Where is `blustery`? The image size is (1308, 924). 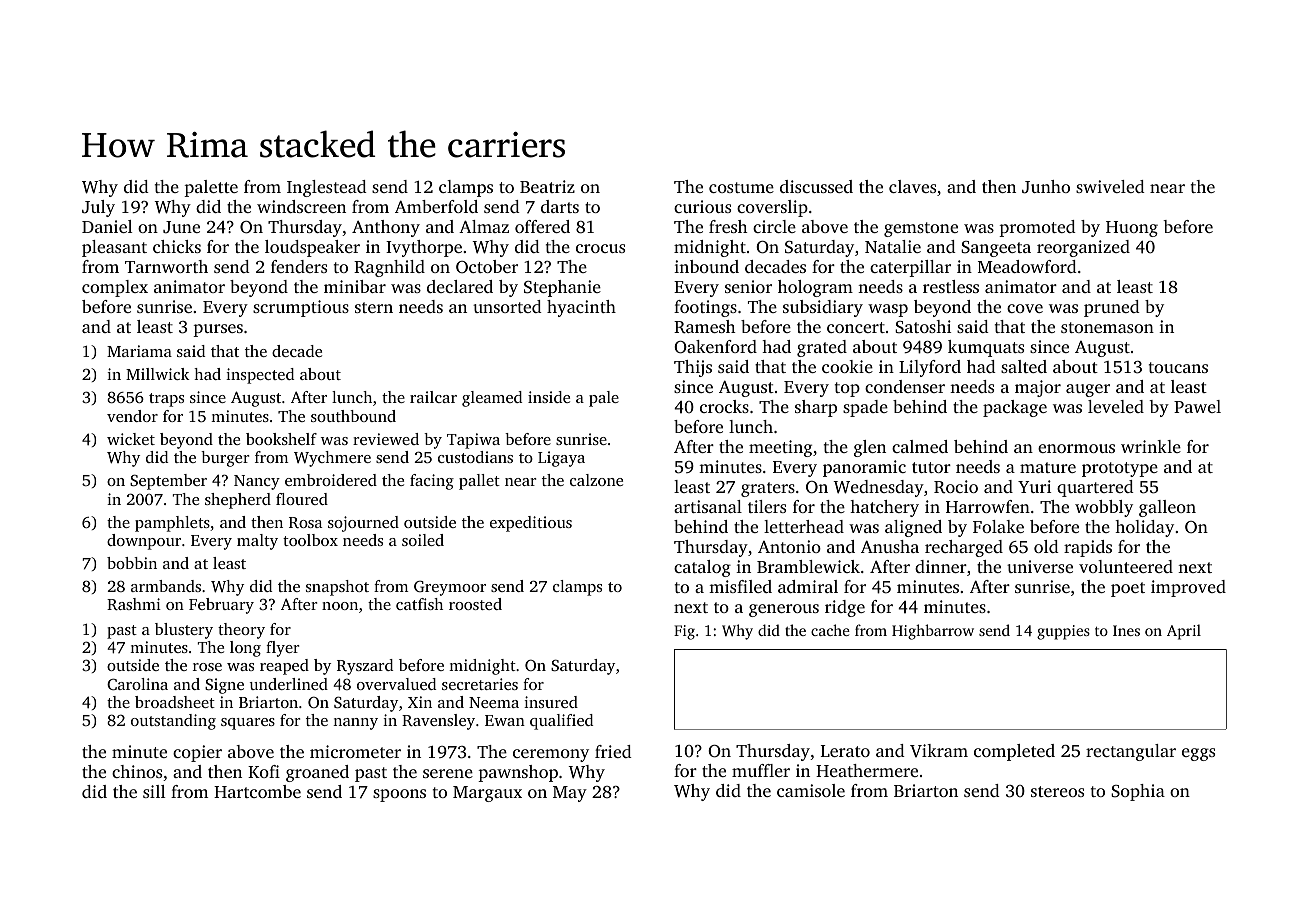 blustery is located at coordinates (184, 631).
